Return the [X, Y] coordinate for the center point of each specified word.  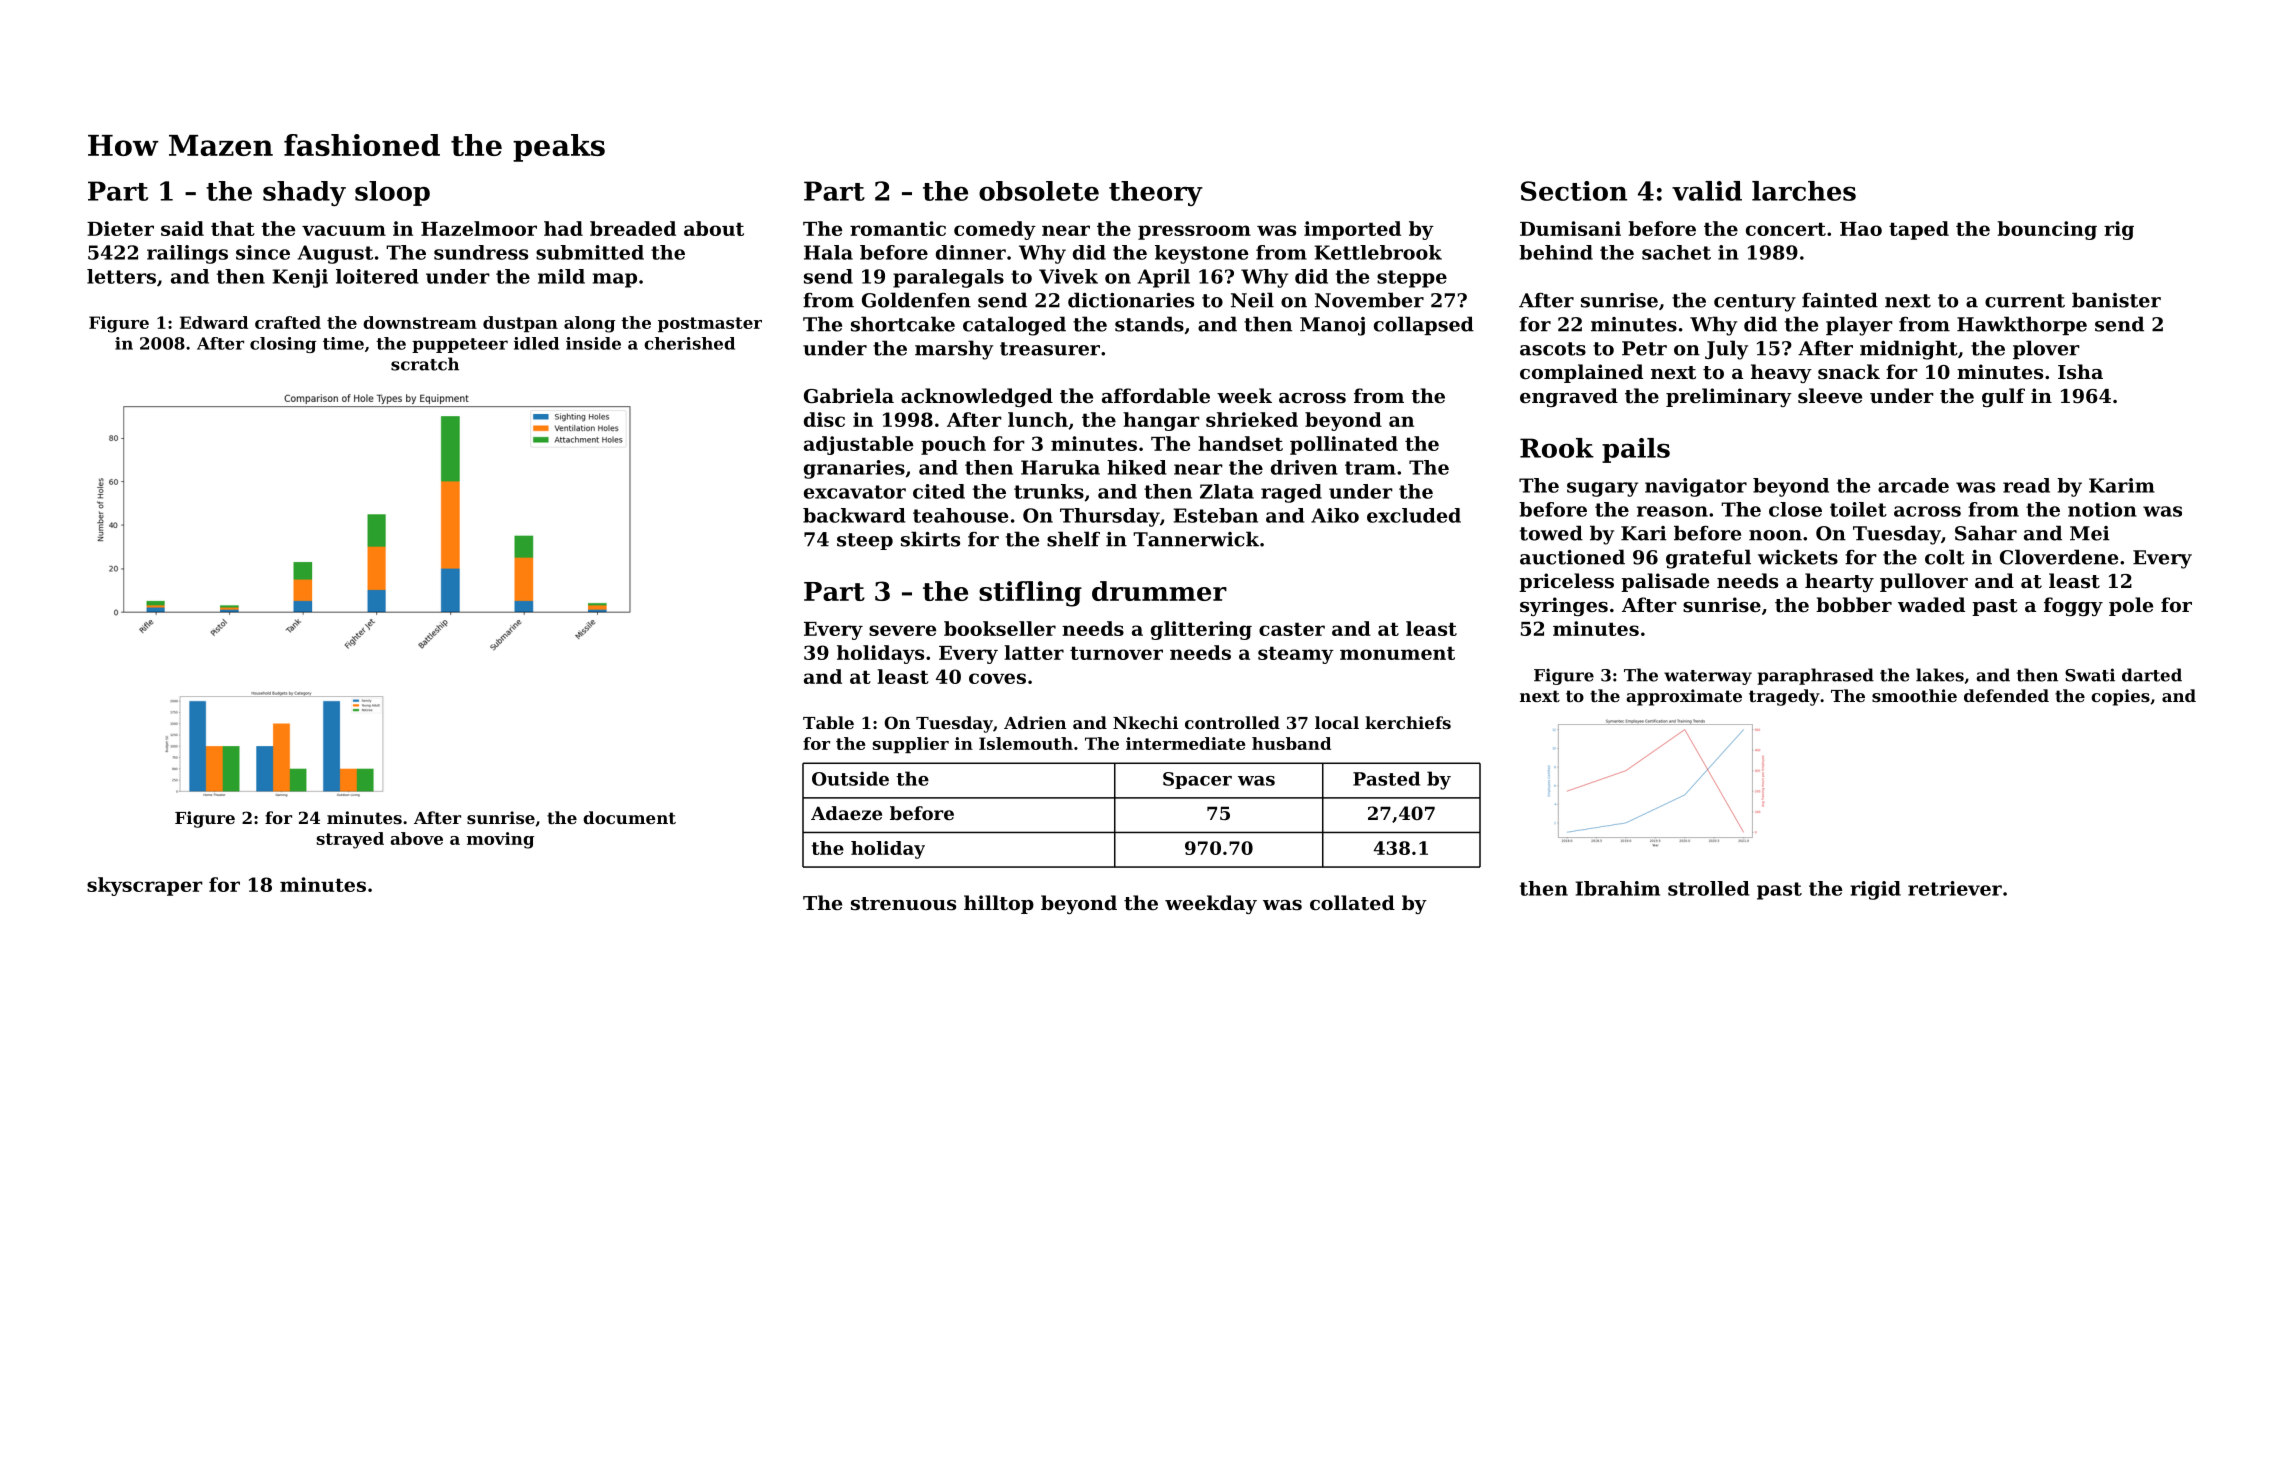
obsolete [1039, 191]
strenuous [903, 904]
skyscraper [145, 886]
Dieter [120, 228]
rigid [1875, 890]
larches [1804, 191]
